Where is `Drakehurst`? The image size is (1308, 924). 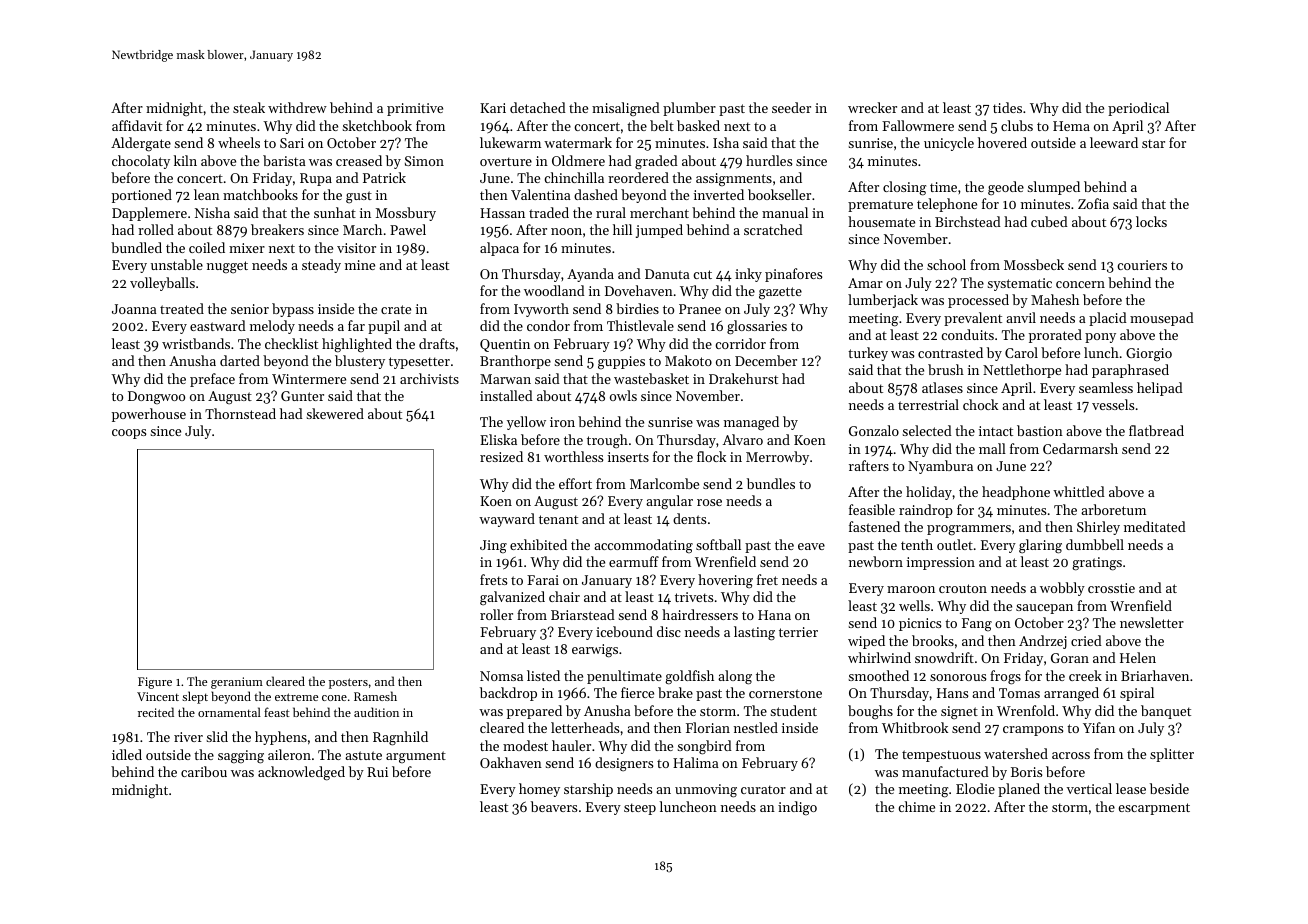 Drakehurst is located at coordinates (743, 378).
